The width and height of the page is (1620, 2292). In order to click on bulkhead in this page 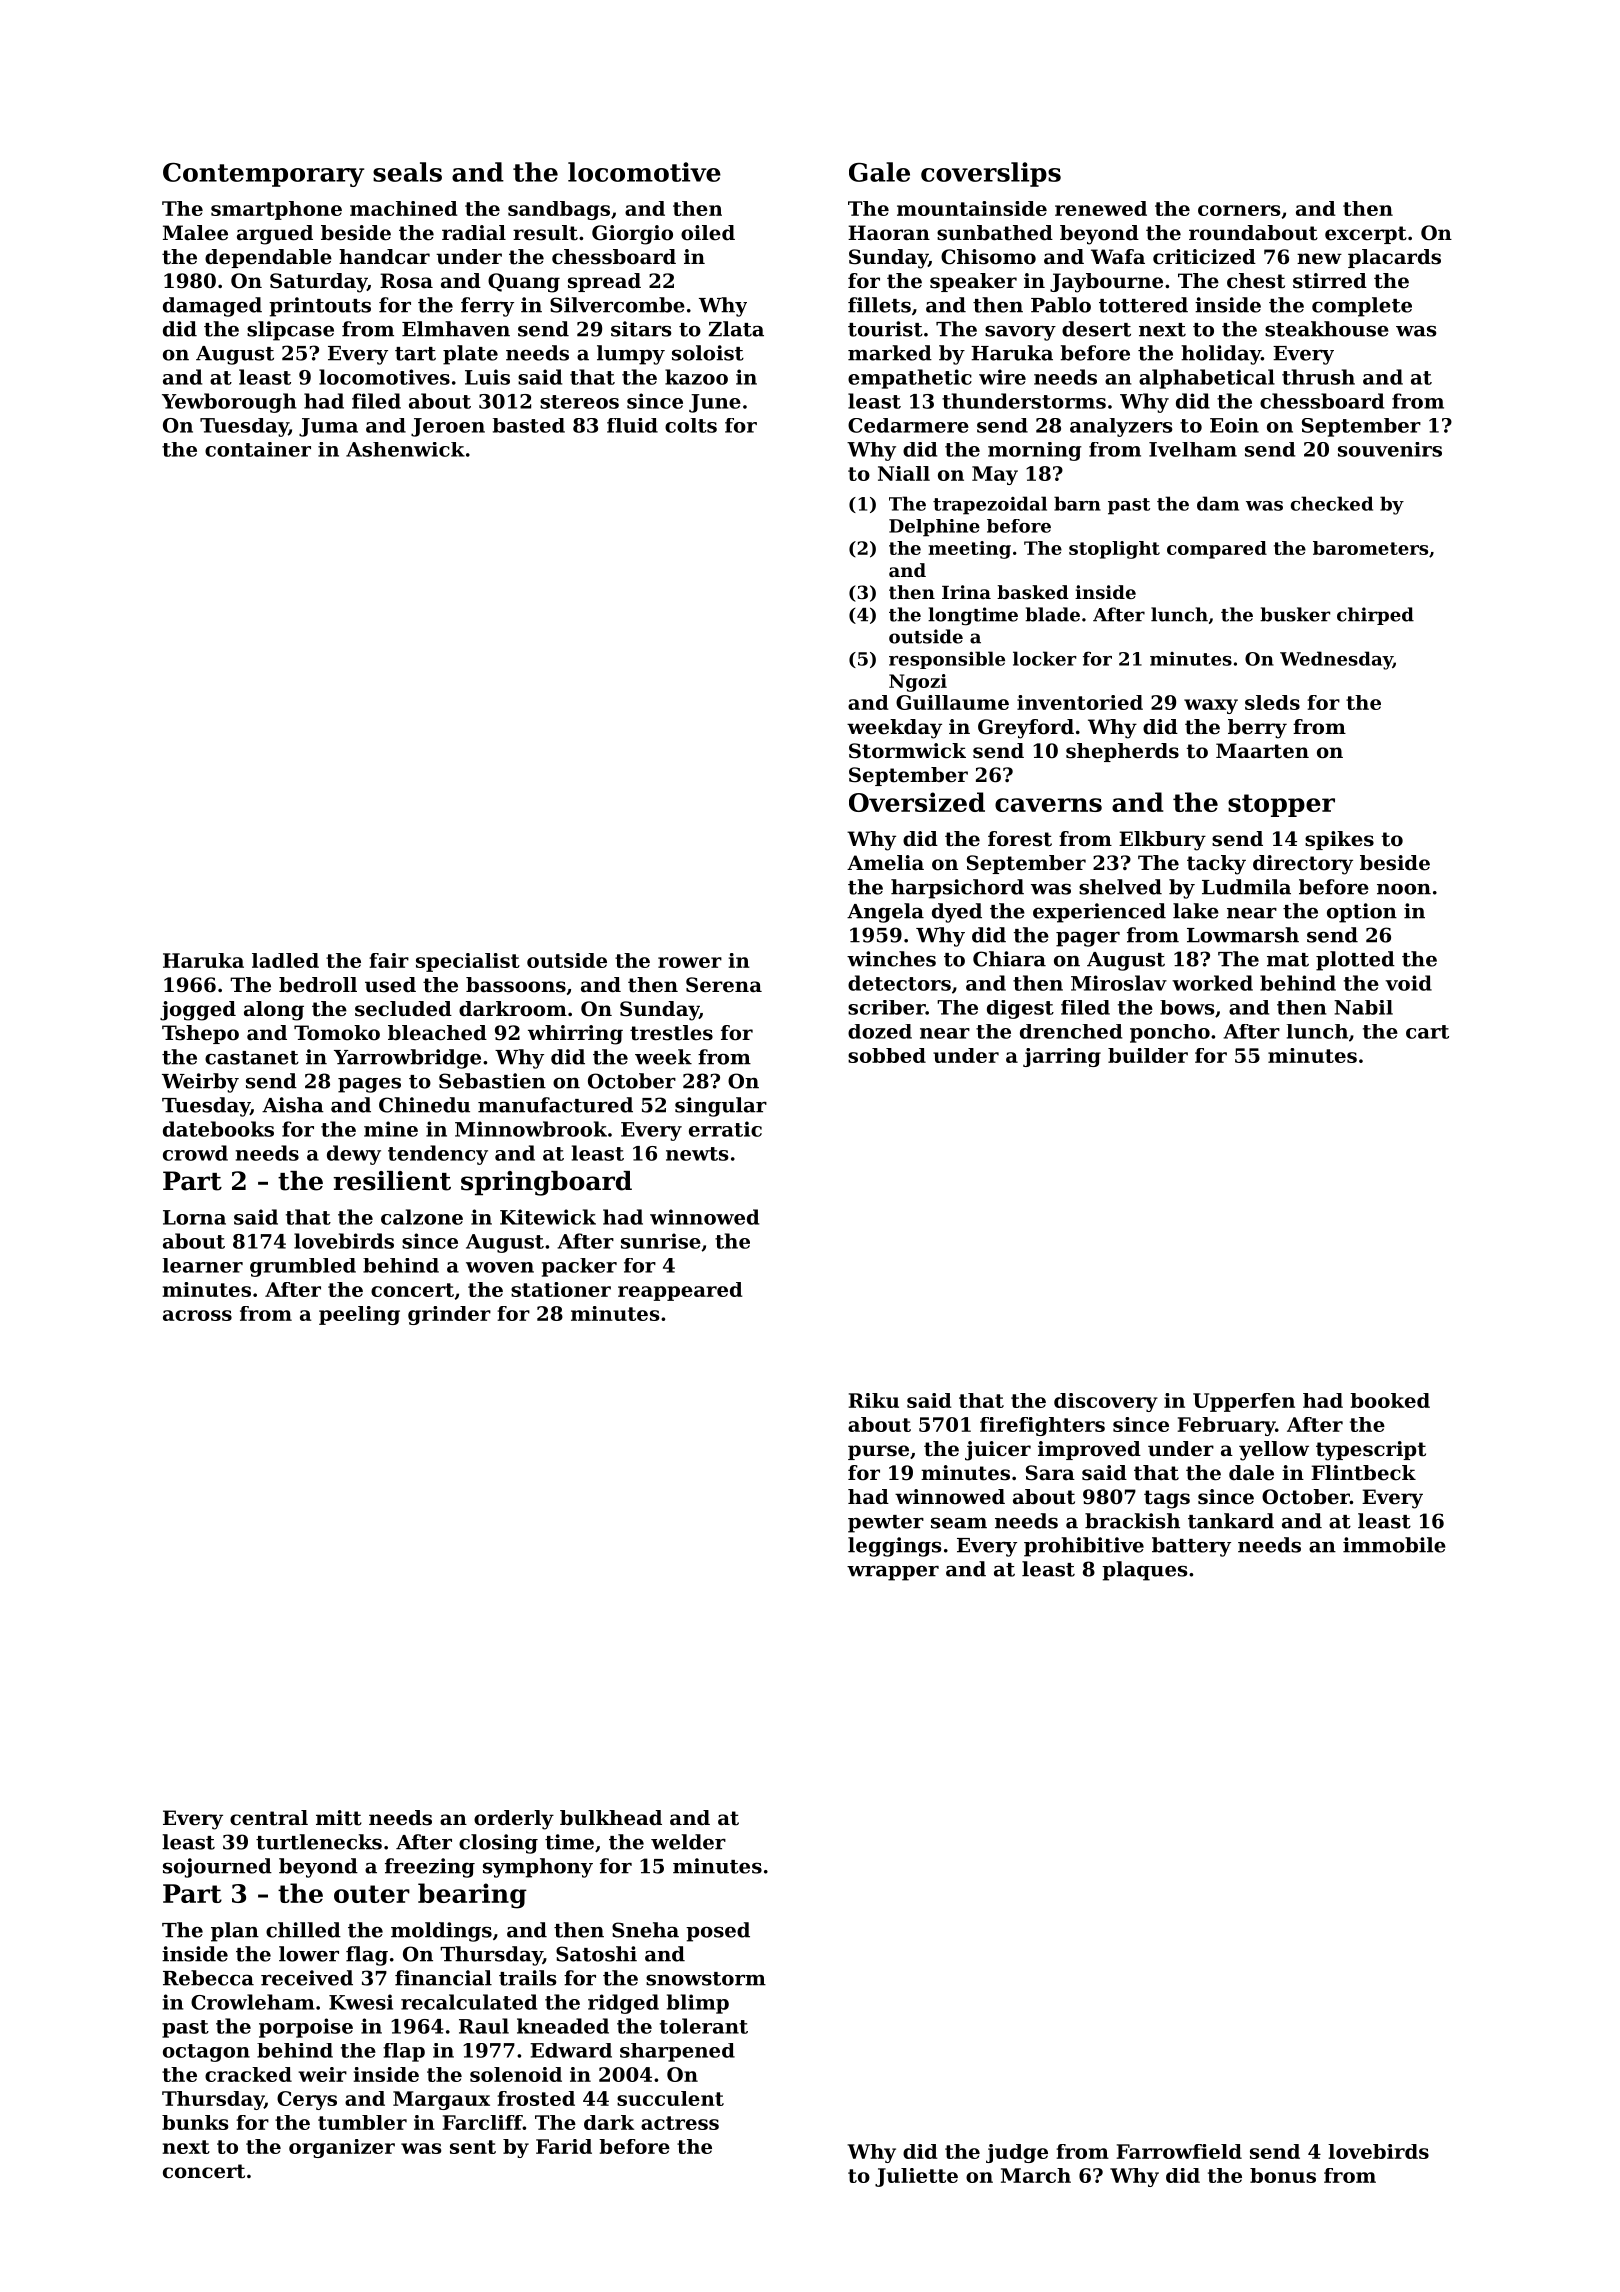, I will do `click(611, 1818)`.
